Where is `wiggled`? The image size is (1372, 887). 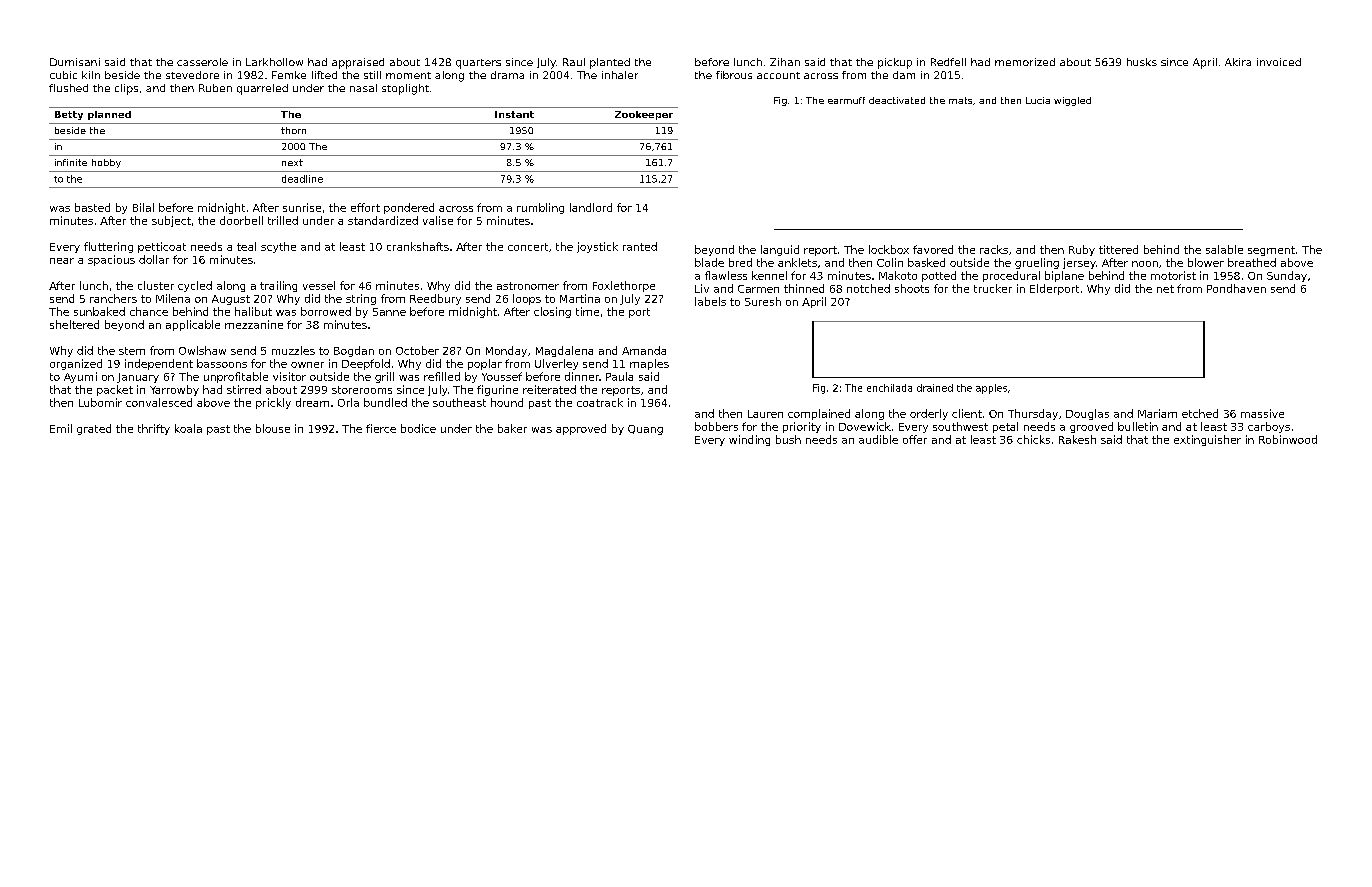
wiggled is located at coordinates (1072, 101).
